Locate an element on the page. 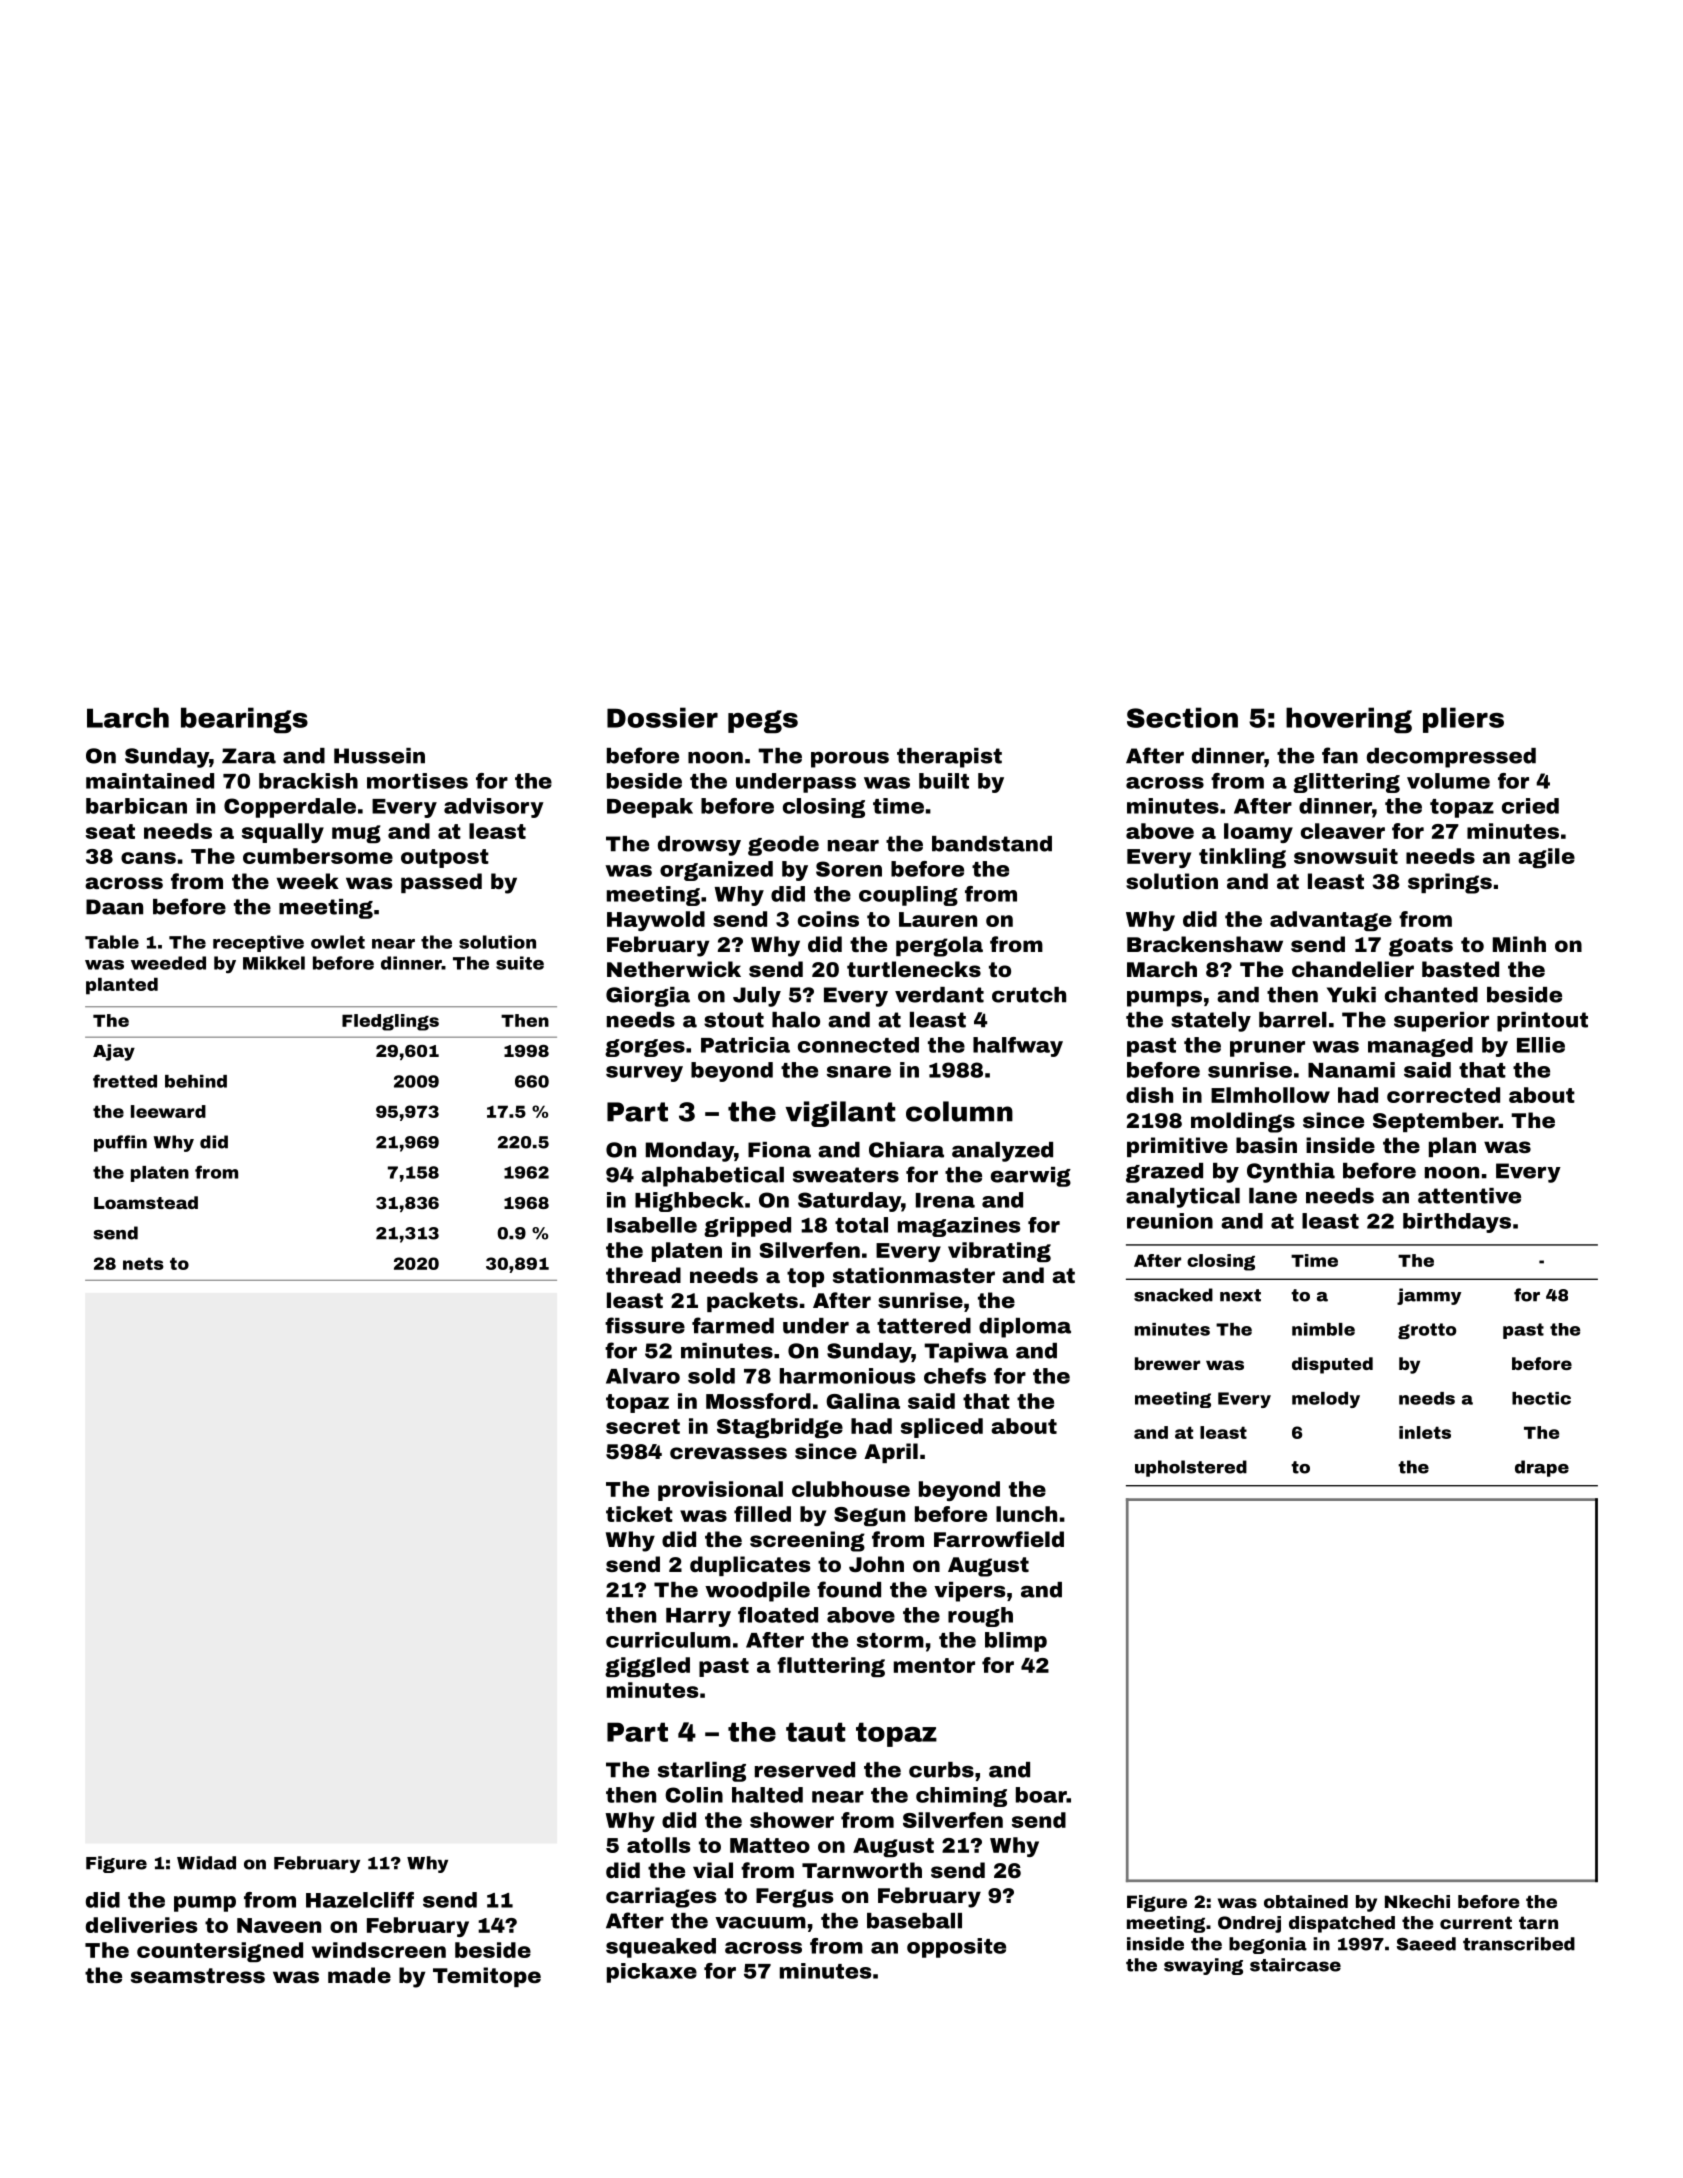 This image has height=2178, width=1683. bearings is located at coordinates (244, 720).
